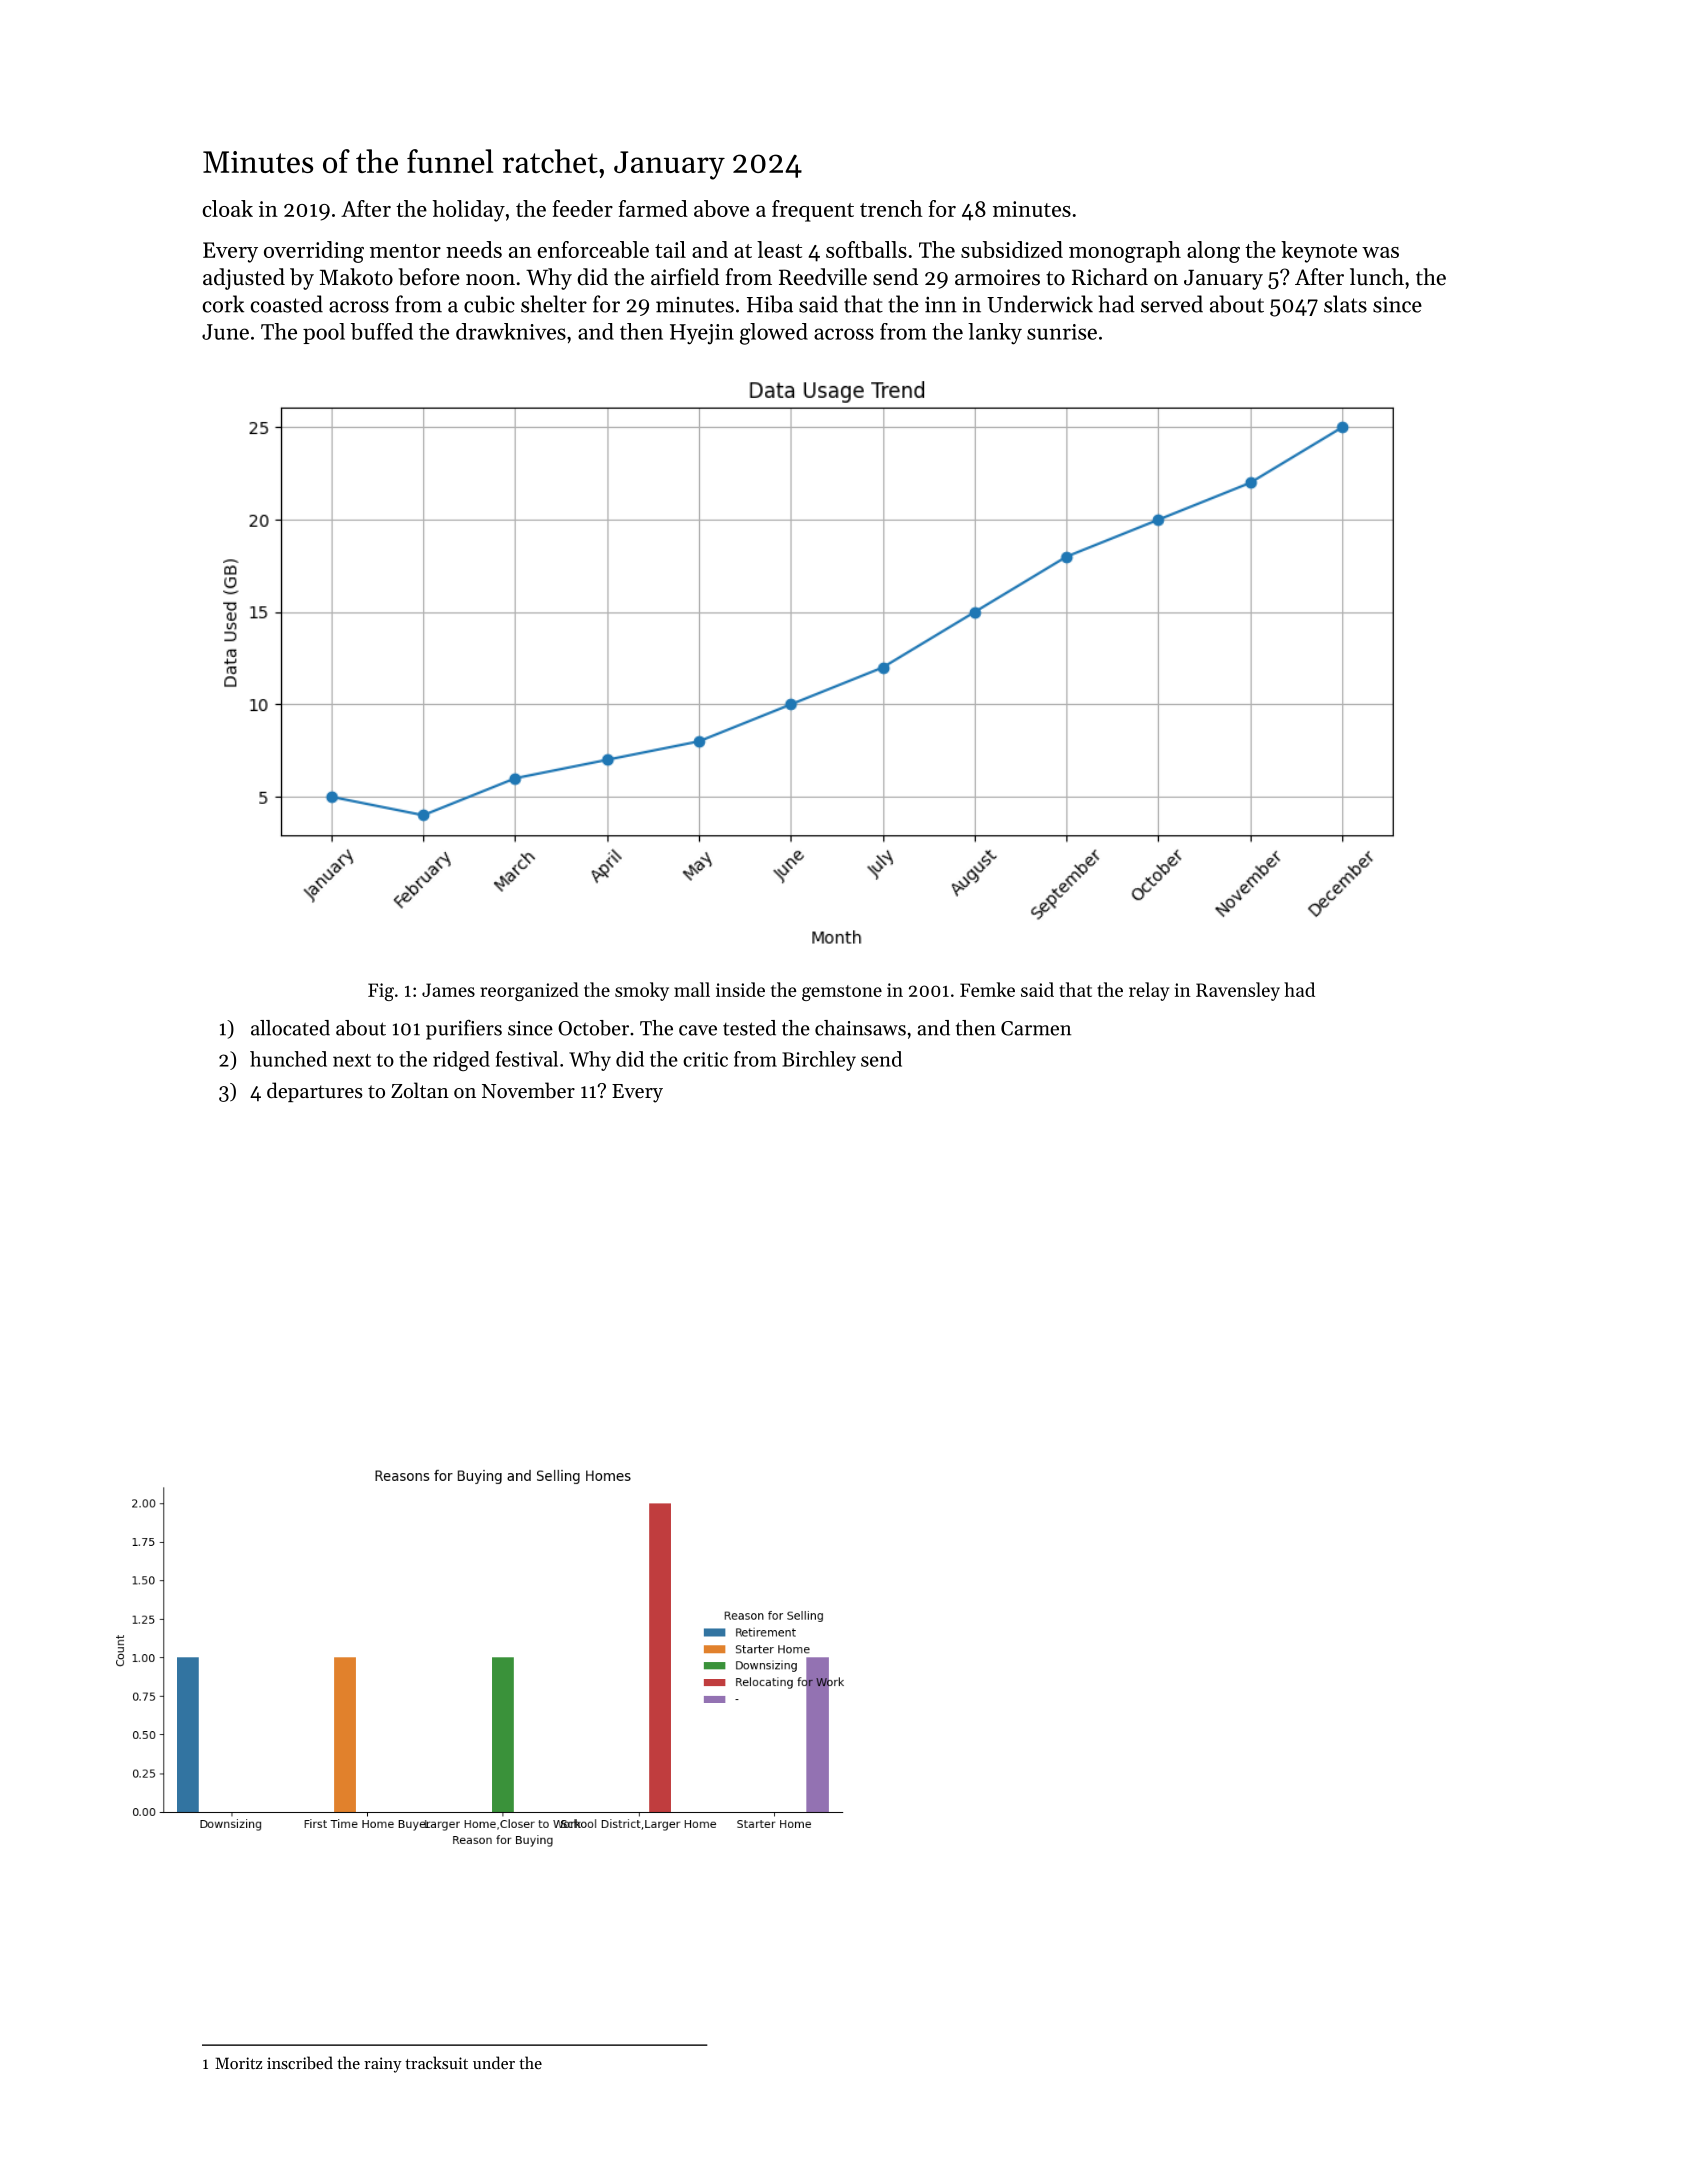  I want to click on Moritz, so click(238, 2063).
